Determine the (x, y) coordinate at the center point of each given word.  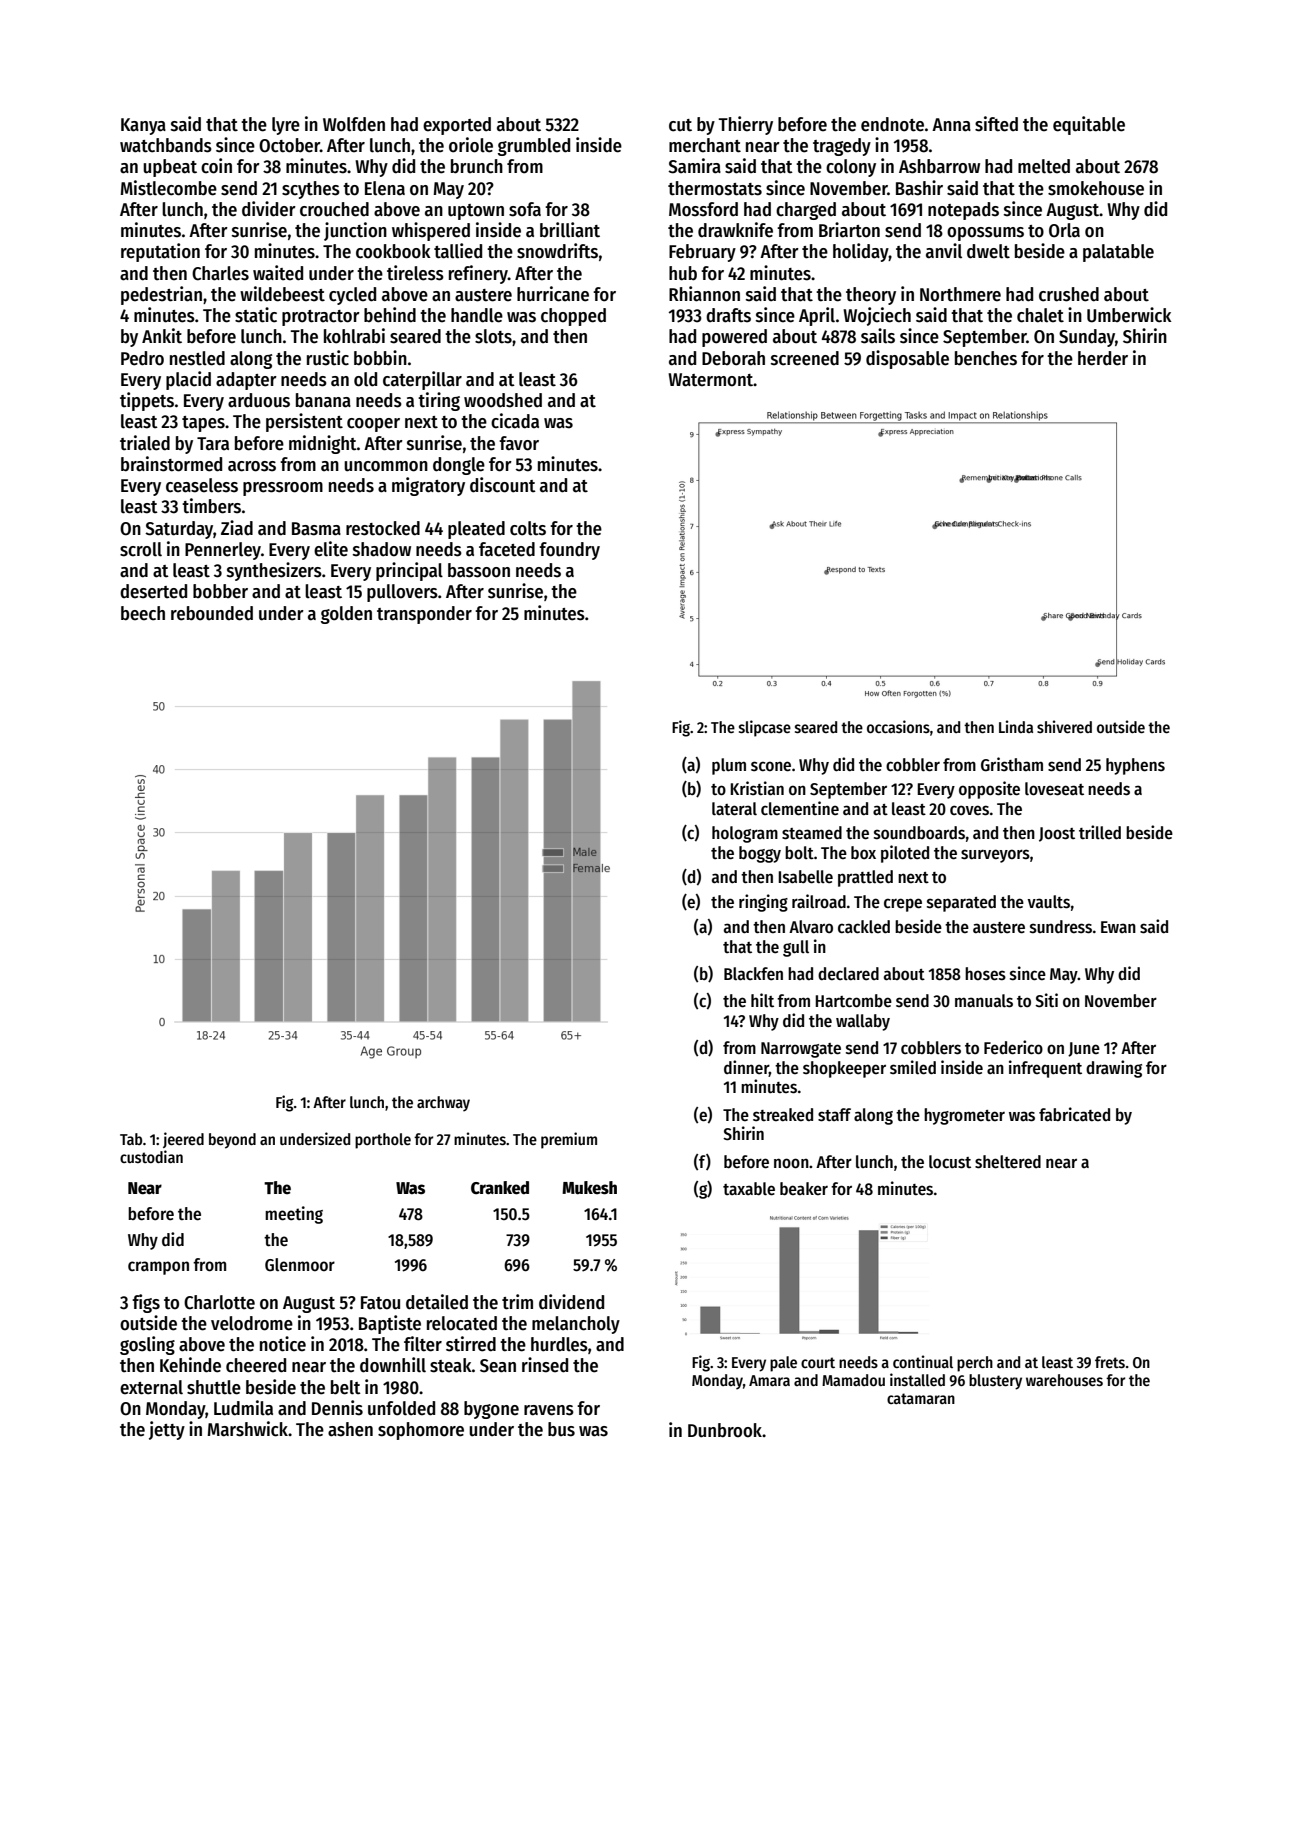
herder (1103, 358)
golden (346, 615)
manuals (984, 1001)
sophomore (421, 1431)
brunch (477, 166)
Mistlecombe (168, 188)
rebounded (212, 613)
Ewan (1118, 927)
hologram (745, 834)
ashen (350, 1429)
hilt (762, 1000)
